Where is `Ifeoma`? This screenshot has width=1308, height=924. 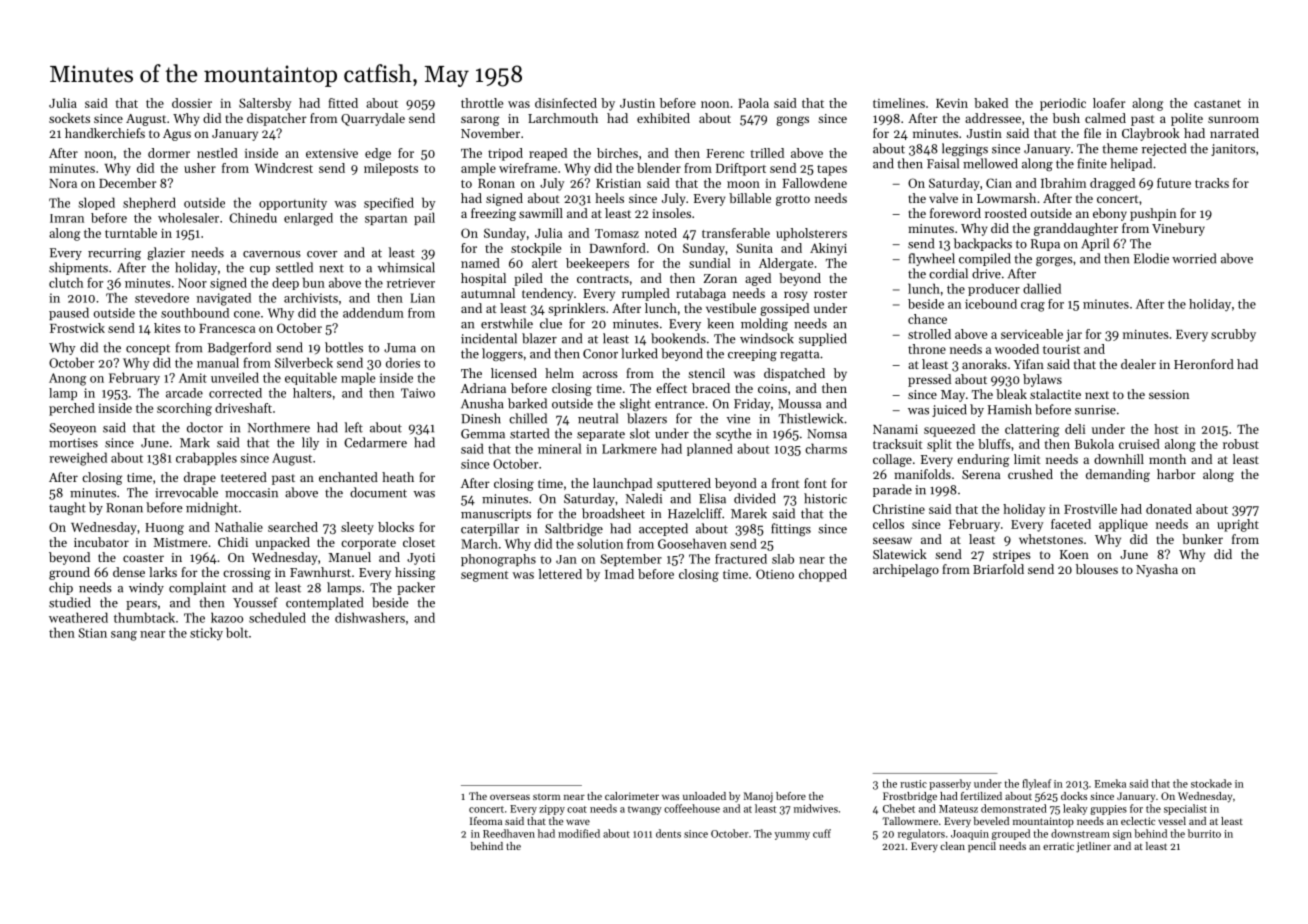
Ifeoma is located at coordinates (486, 821).
